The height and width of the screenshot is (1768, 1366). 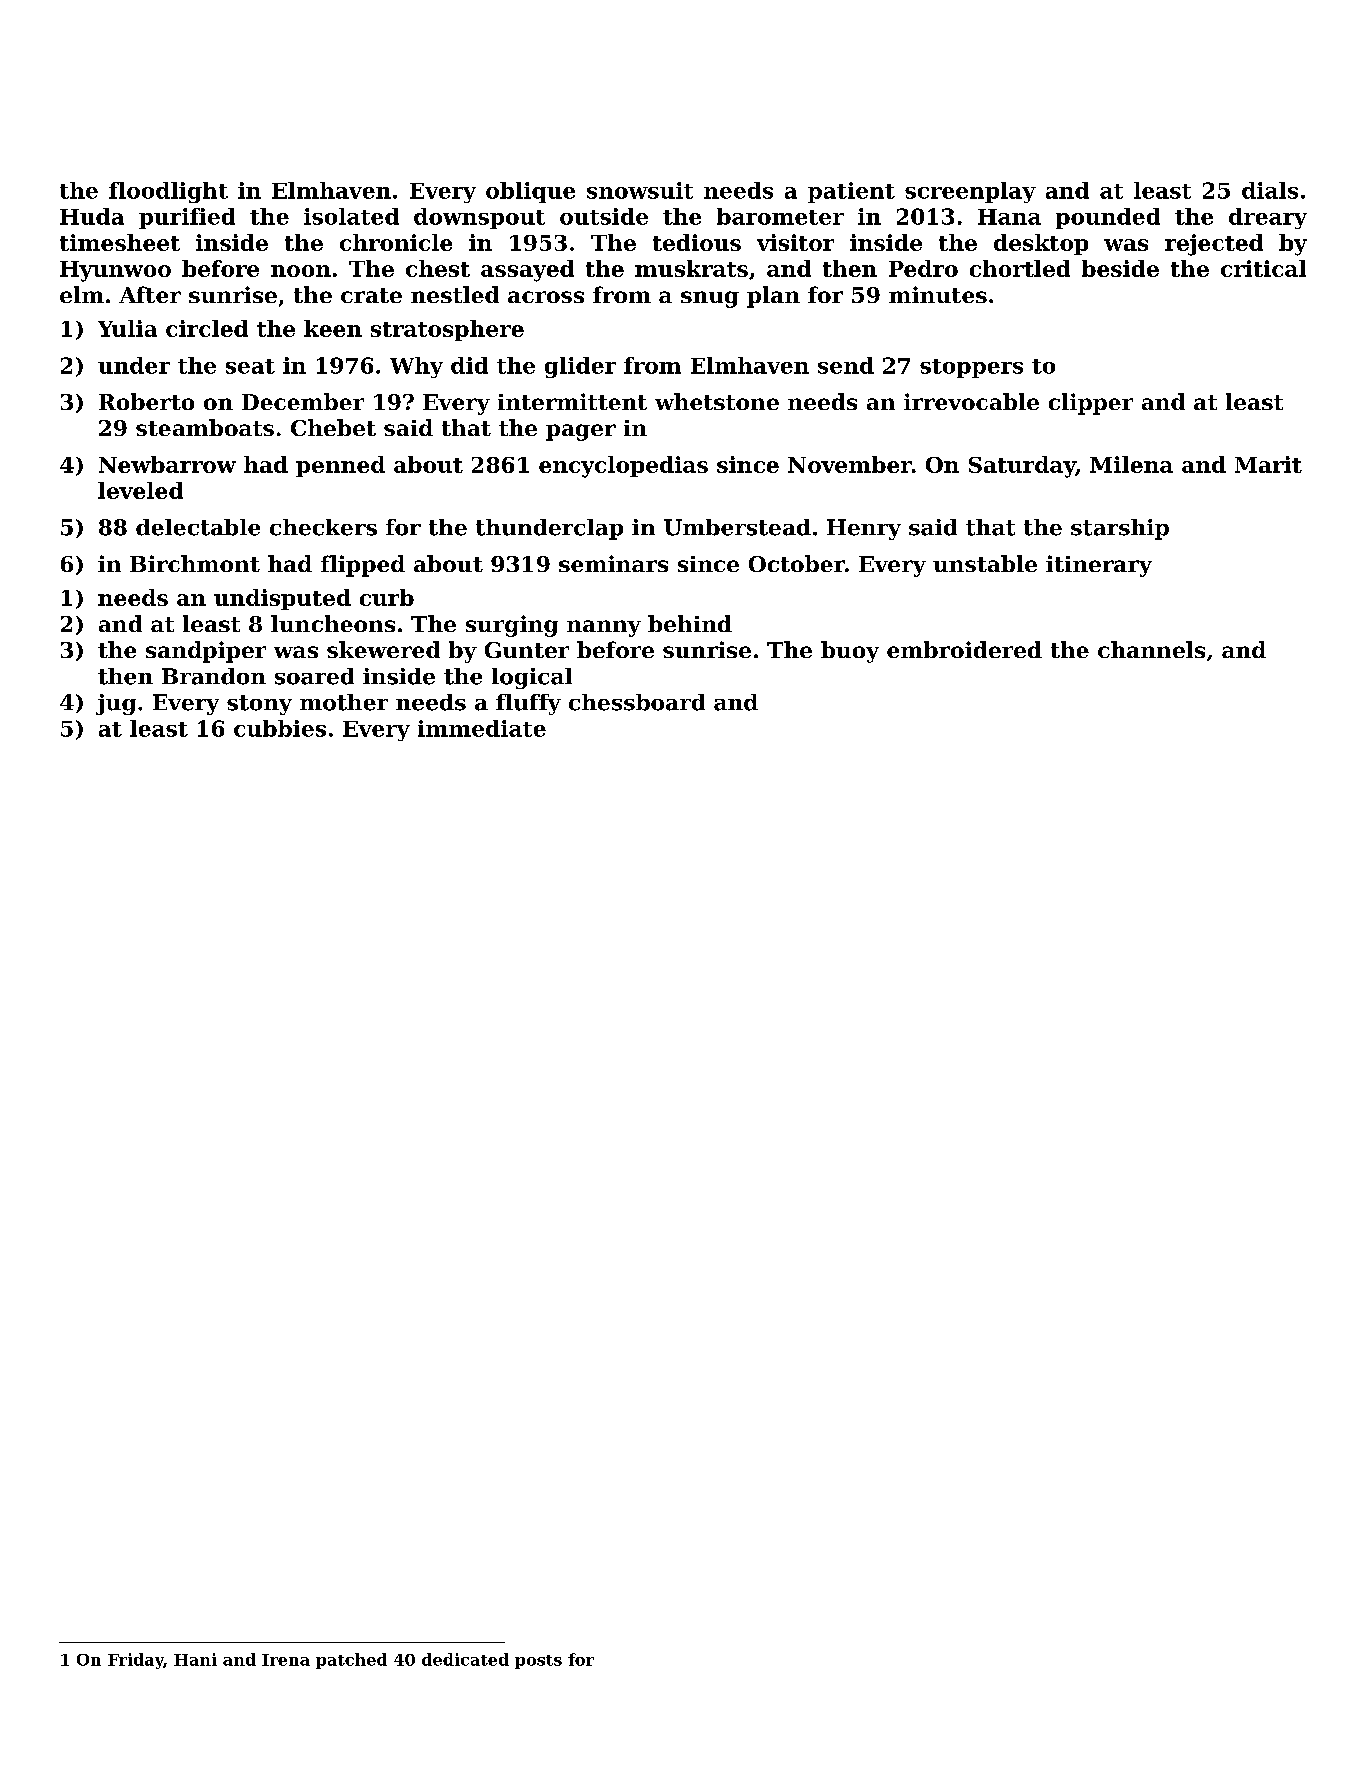 I want to click on screenplay, so click(x=970, y=192).
